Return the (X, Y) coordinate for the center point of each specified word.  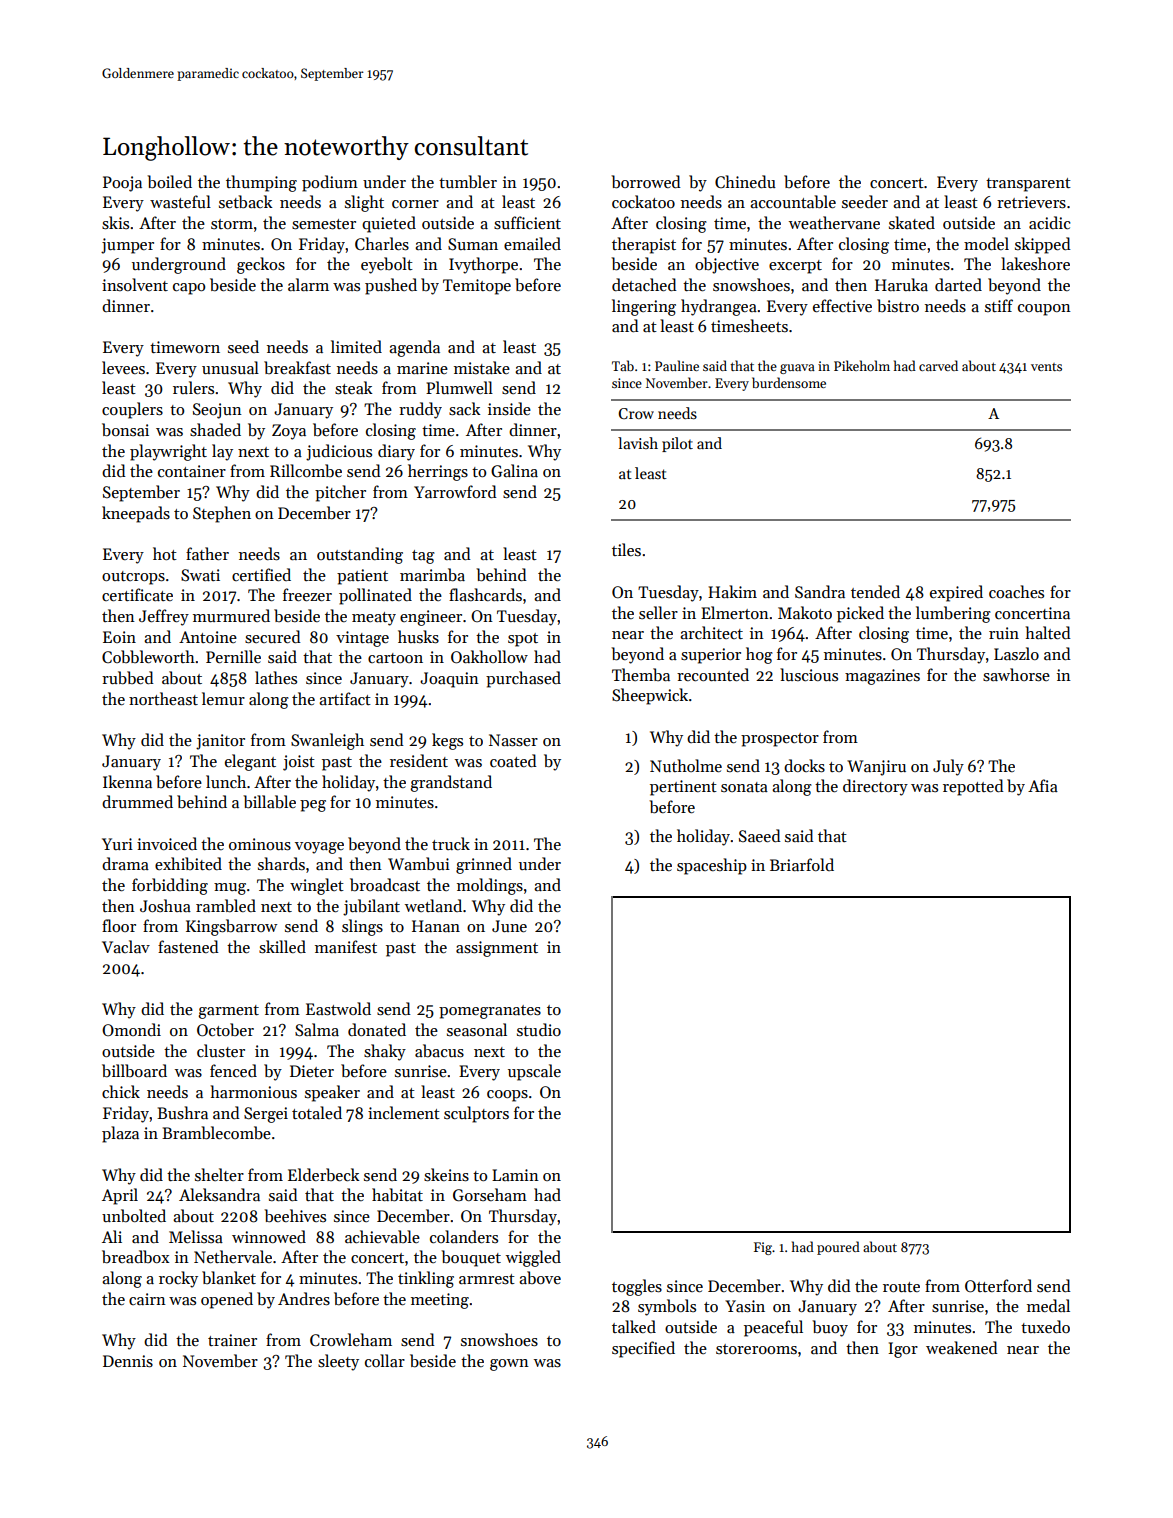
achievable (382, 1236)
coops (507, 1096)
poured (838, 1248)
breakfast (297, 367)
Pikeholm (862, 365)
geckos (261, 265)
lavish (638, 443)
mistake (482, 367)
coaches (1016, 591)
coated (513, 760)
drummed (137, 801)
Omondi (131, 1029)
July (948, 767)
